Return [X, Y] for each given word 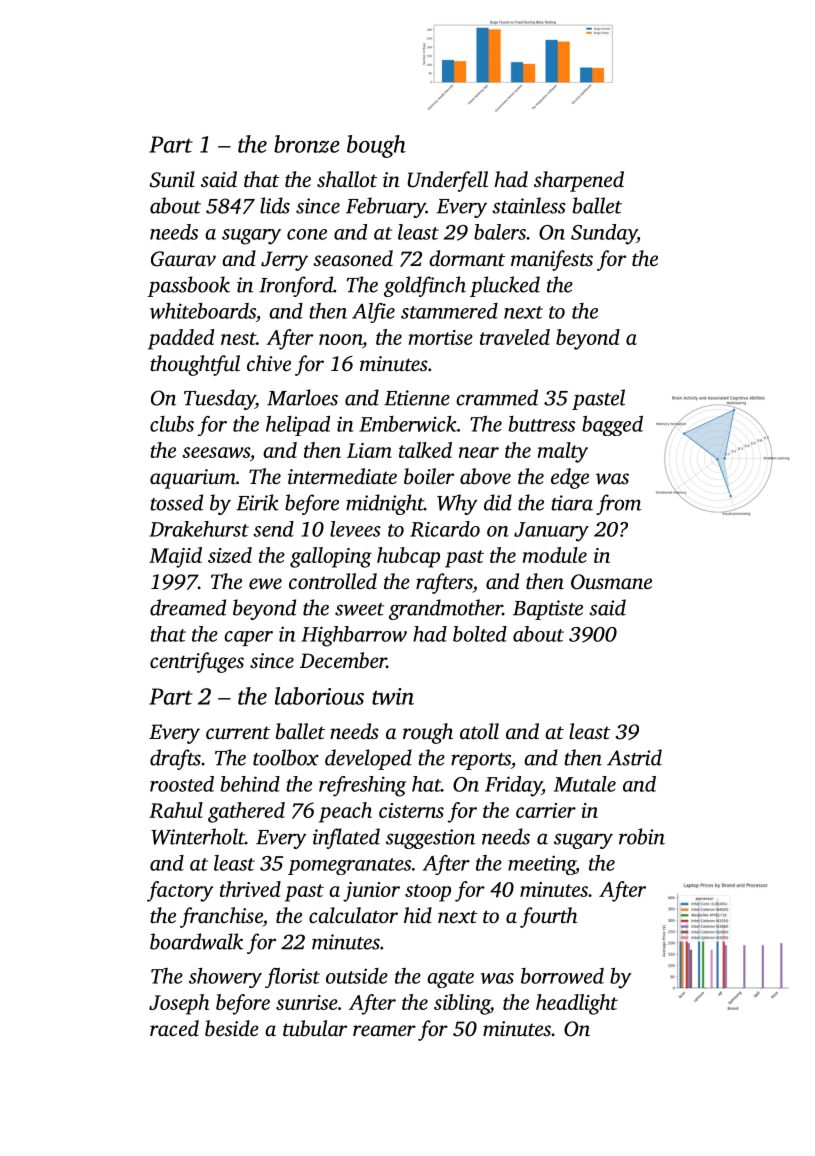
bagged [612, 426]
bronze [307, 144]
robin [642, 836]
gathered [246, 812]
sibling [462, 1004]
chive [269, 363]
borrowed [562, 976]
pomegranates [349, 866]
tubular [315, 1028]
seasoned [353, 258]
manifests [552, 260]
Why [457, 504]
